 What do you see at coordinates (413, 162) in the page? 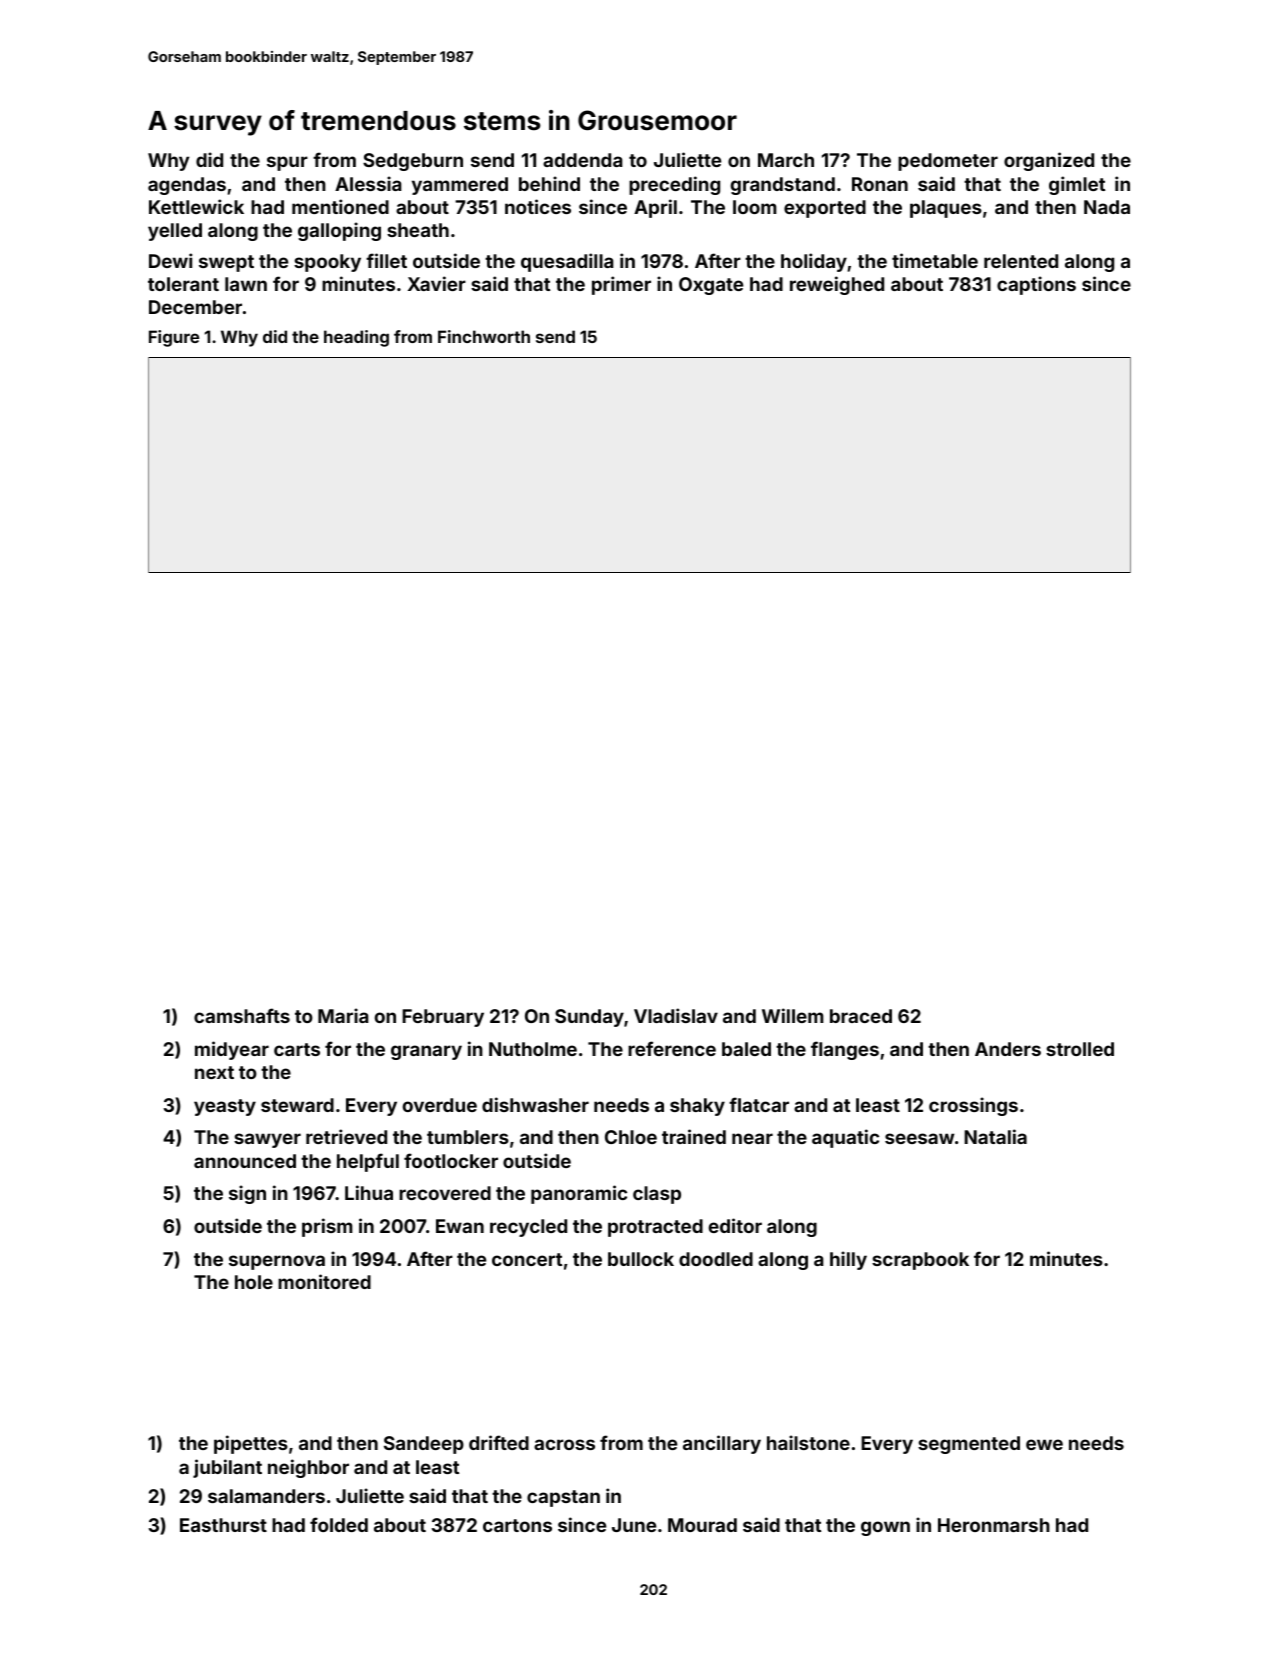
I see `Sedgeburn` at bounding box center [413, 162].
